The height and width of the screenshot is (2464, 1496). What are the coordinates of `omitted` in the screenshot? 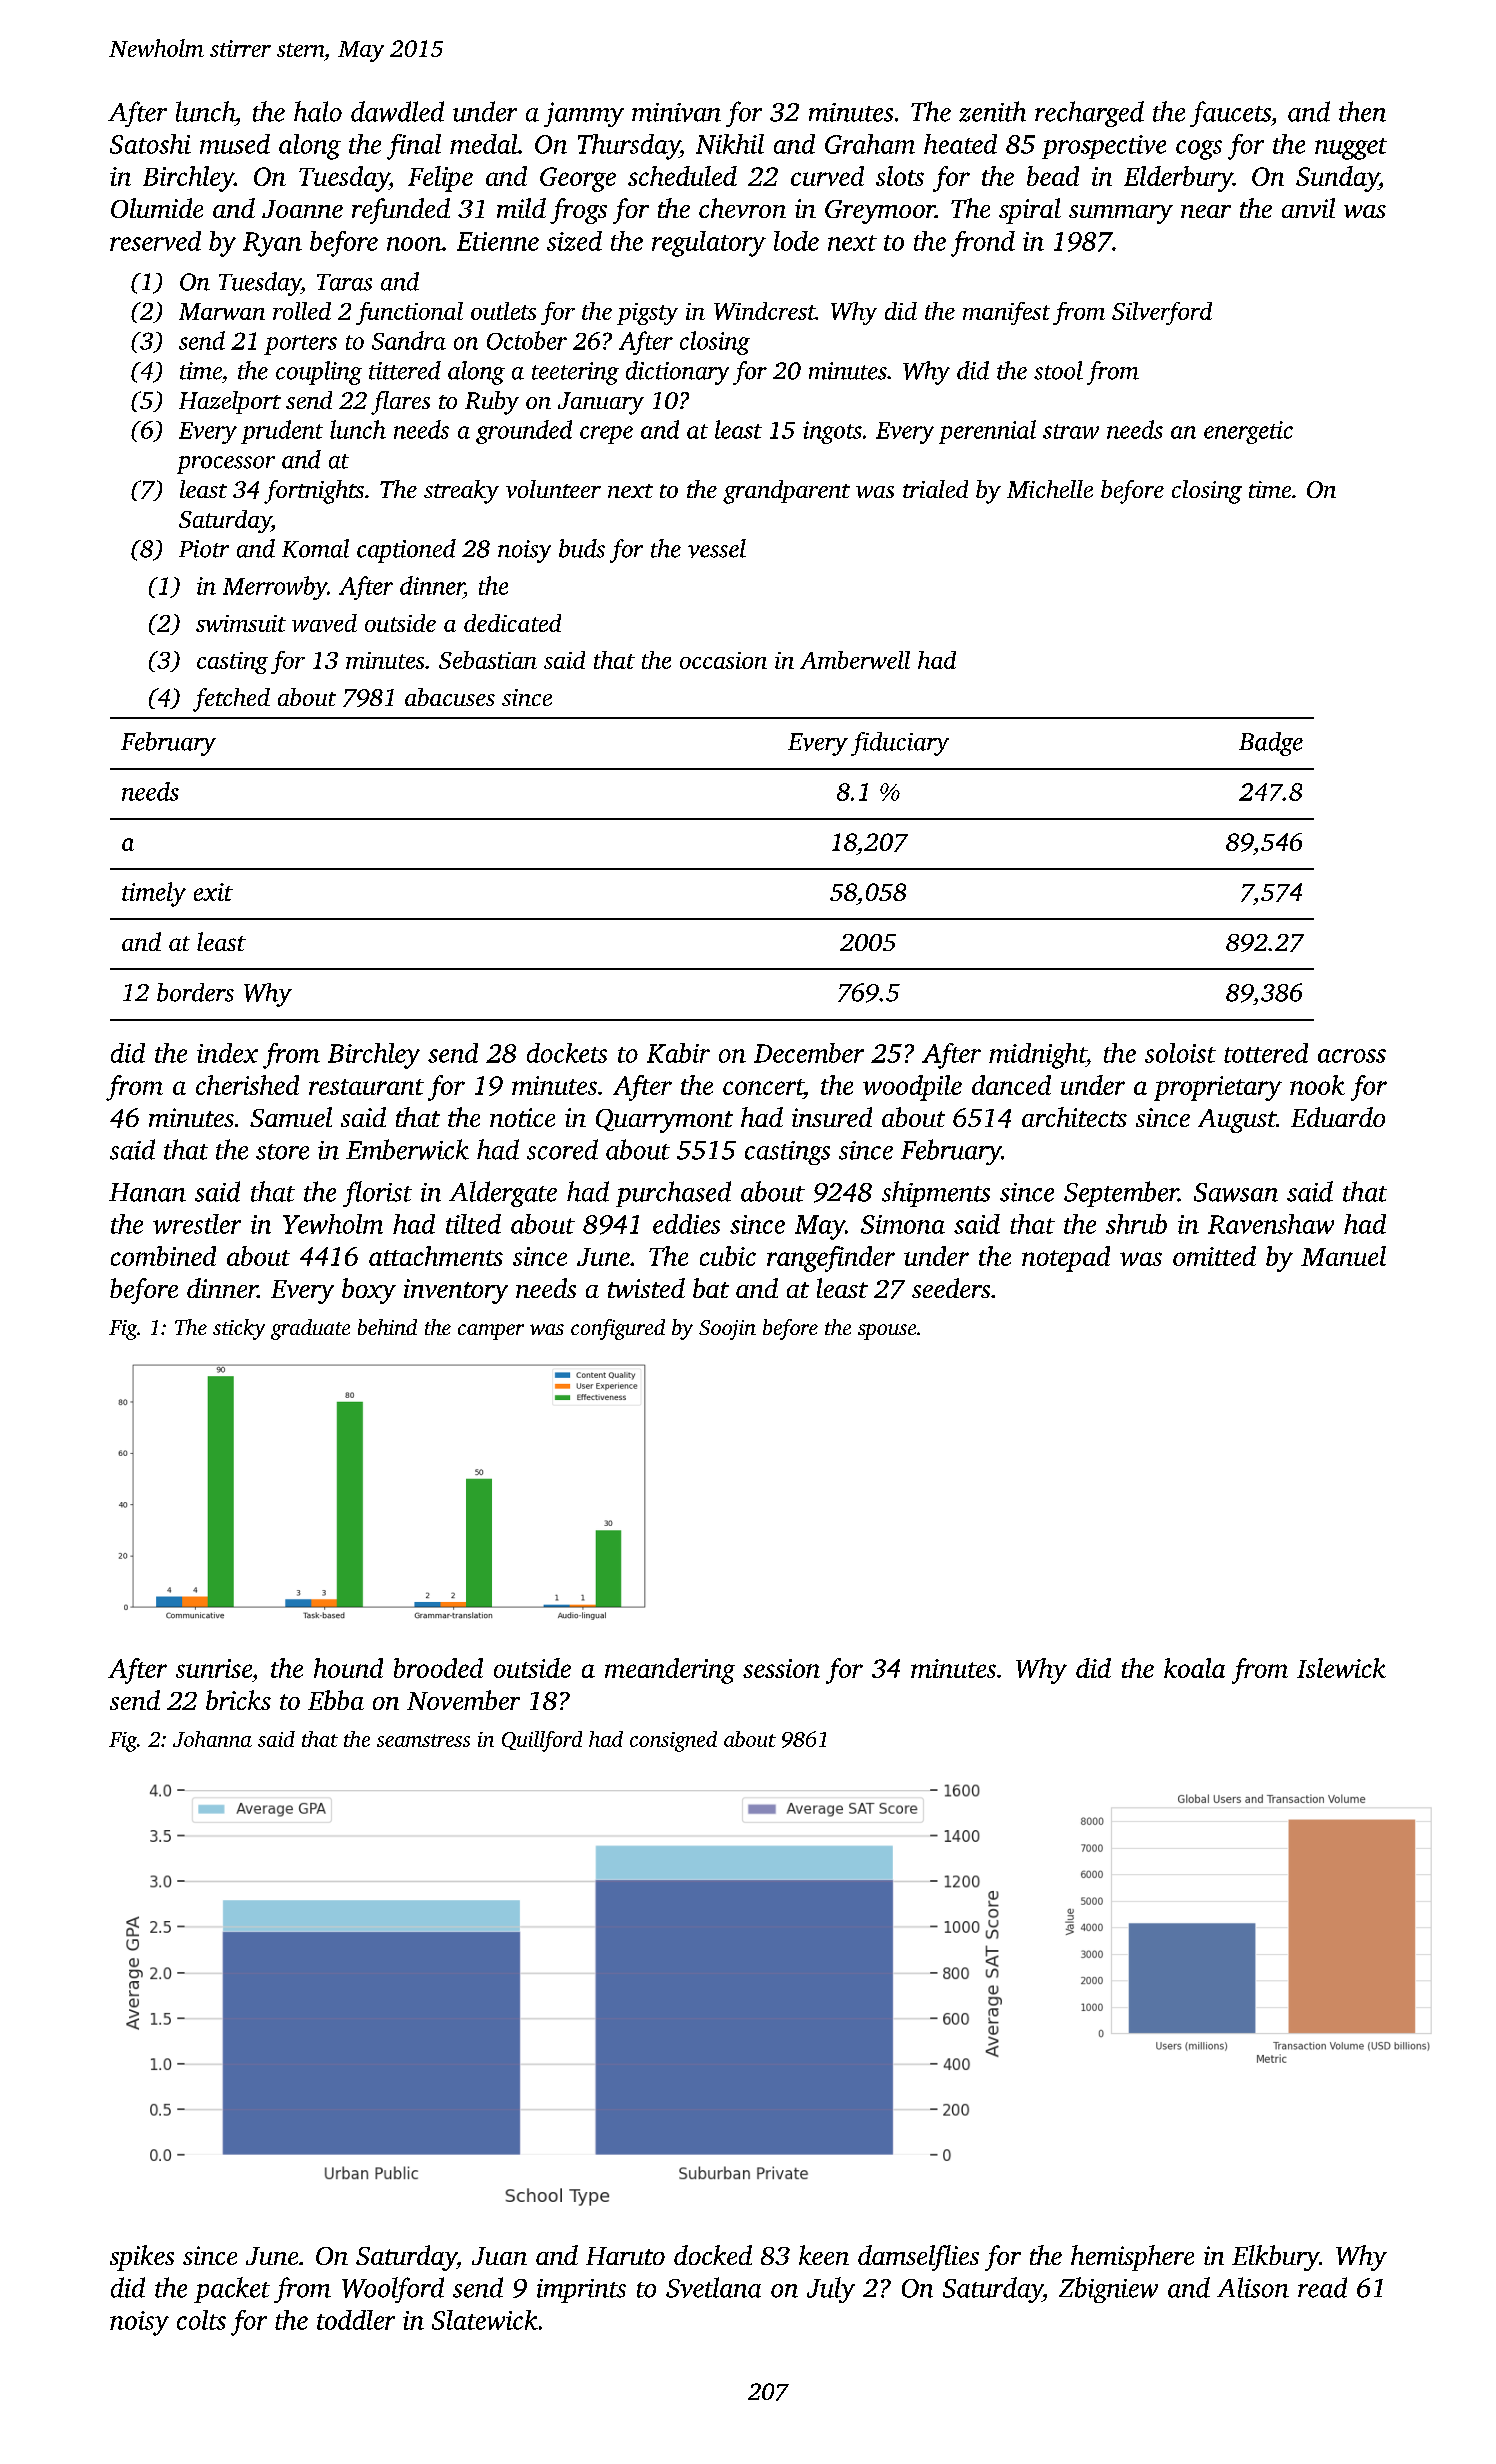 It's located at (1214, 1256).
